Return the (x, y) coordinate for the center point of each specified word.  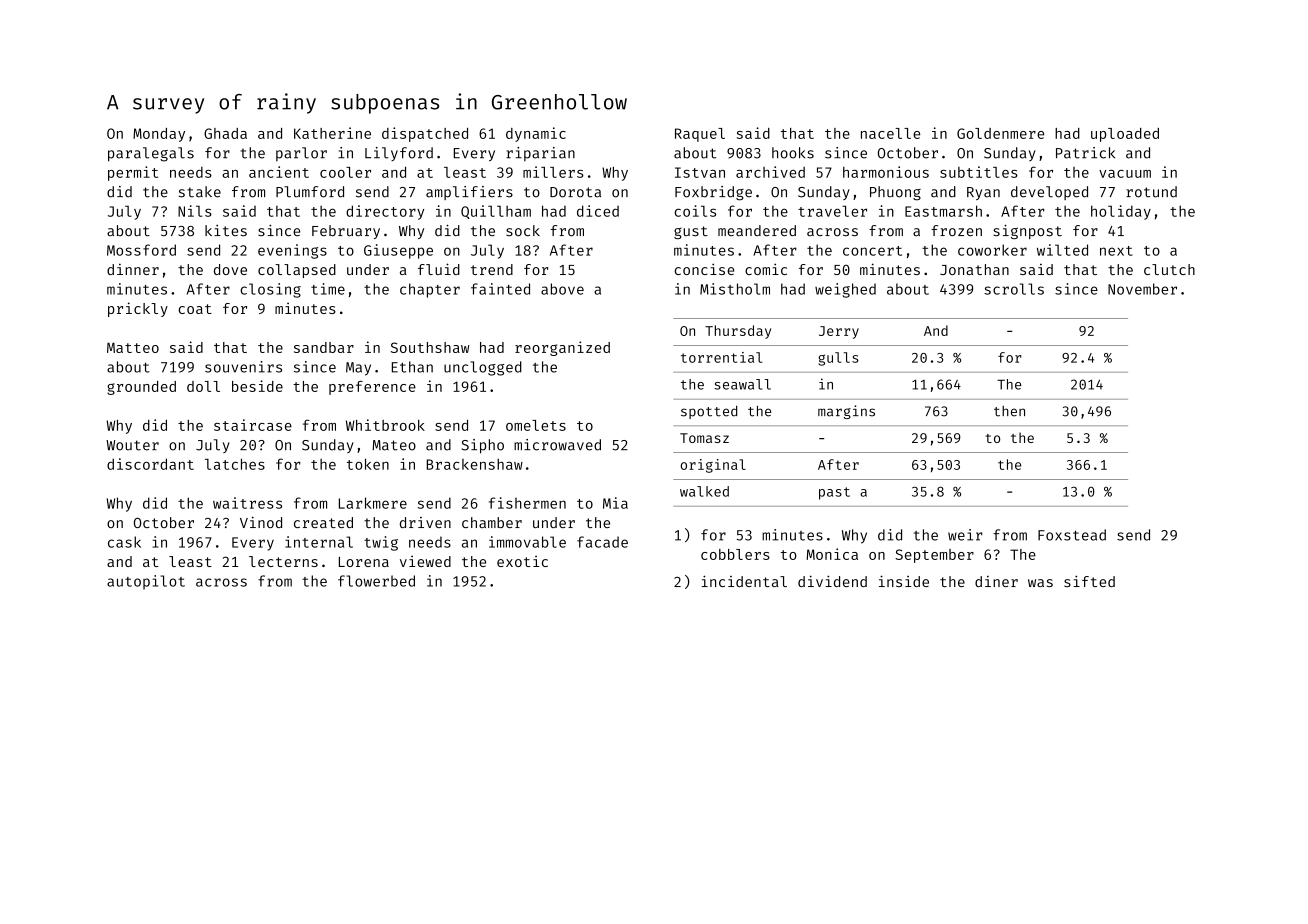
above (562, 289)
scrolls (1014, 289)
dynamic (536, 134)
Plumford (310, 192)
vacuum (1125, 174)
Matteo (133, 347)
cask (124, 542)
